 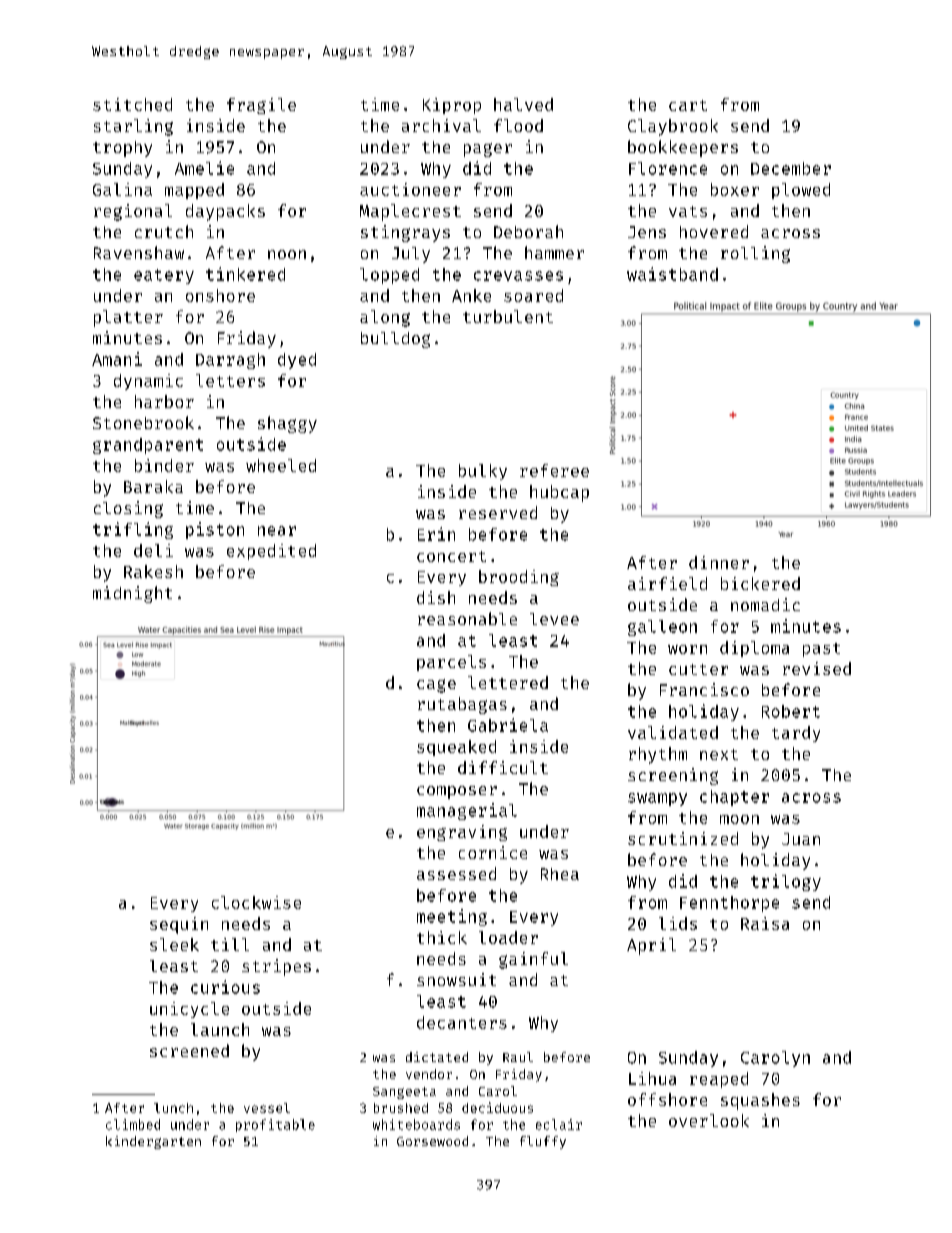 What do you see at coordinates (432, 1141) in the document?
I see `Gorsewood` at bounding box center [432, 1141].
